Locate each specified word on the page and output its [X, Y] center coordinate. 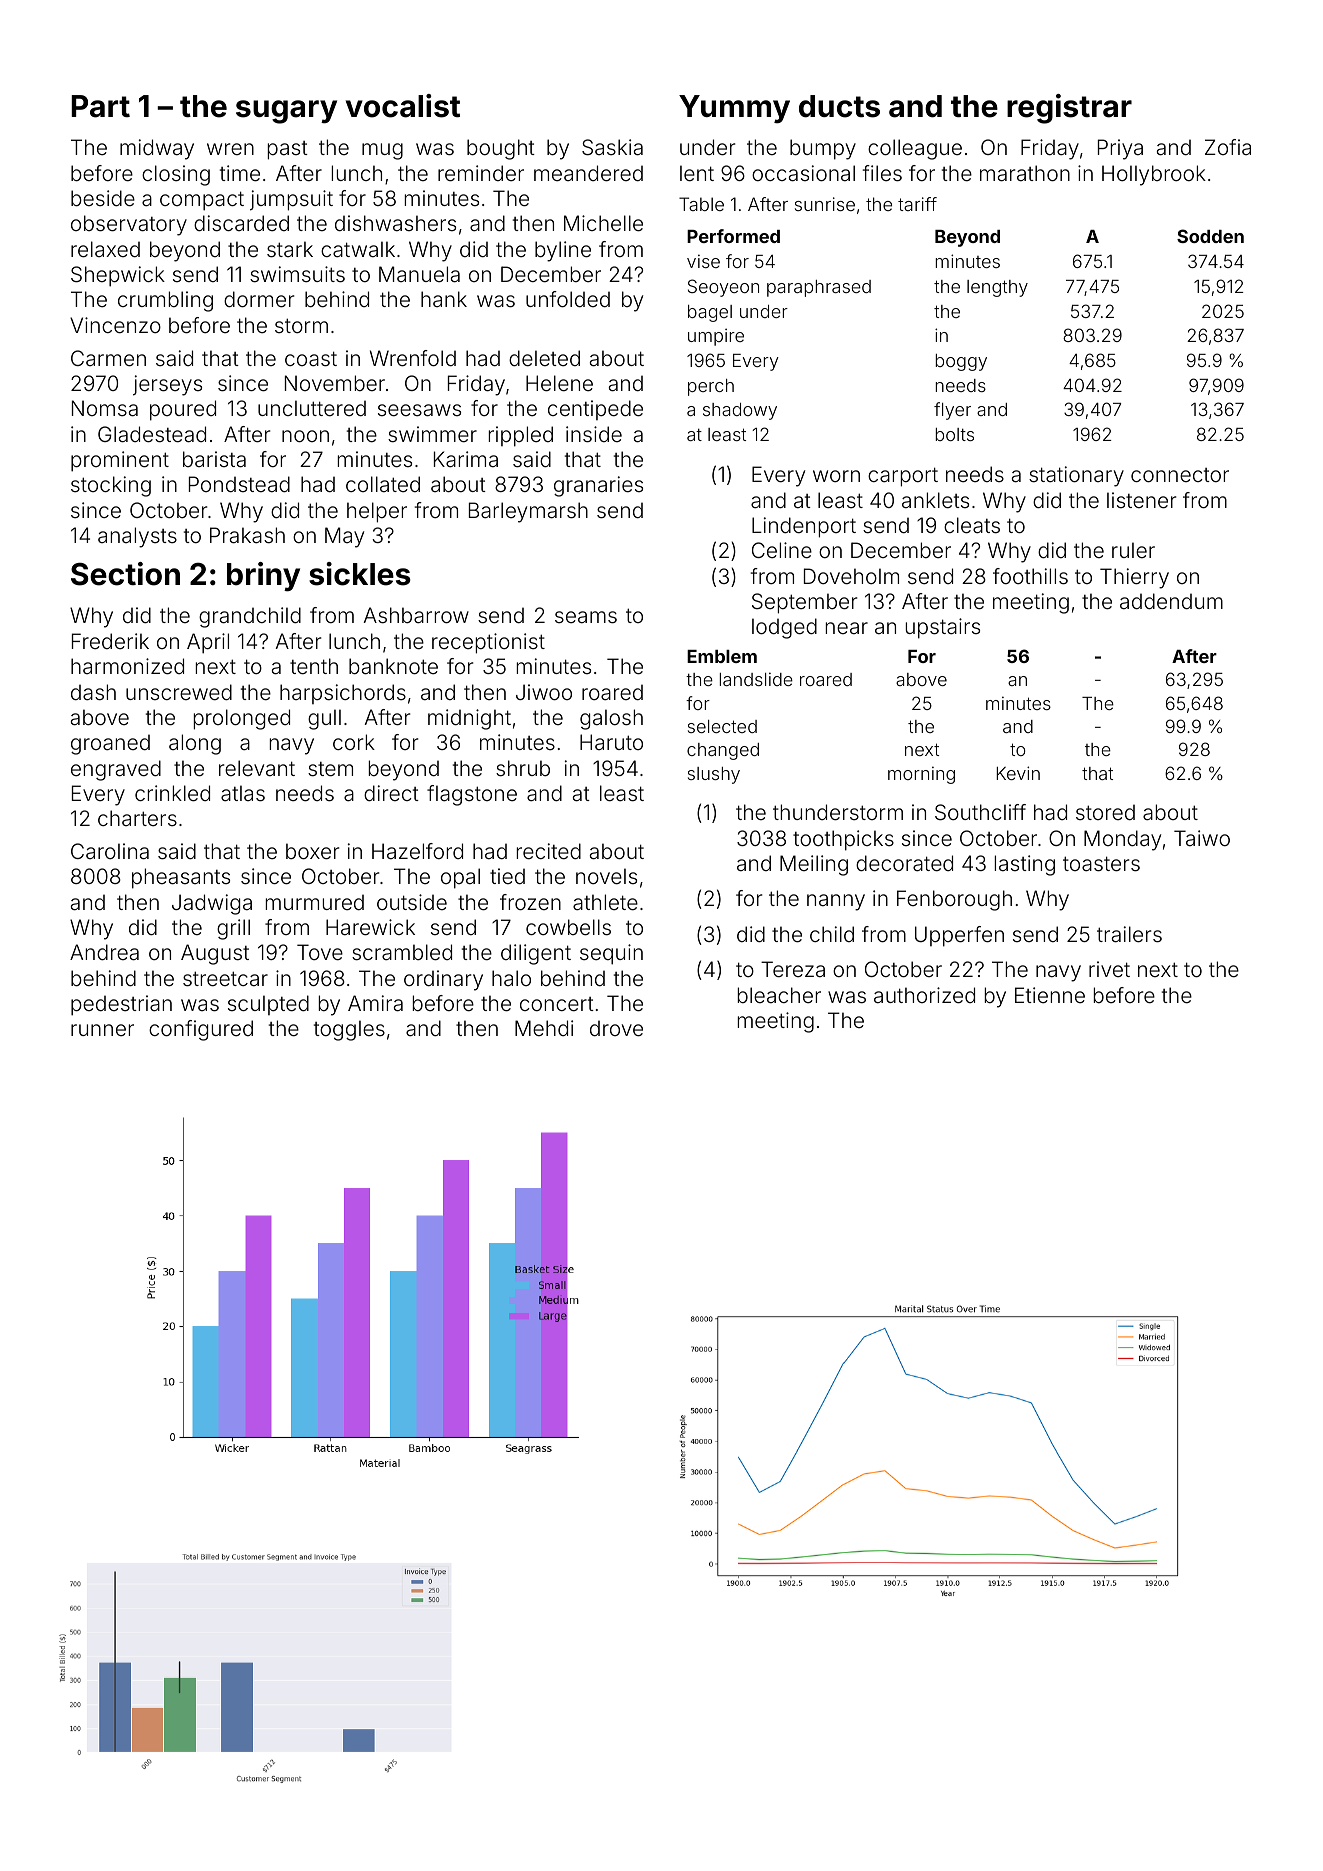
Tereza [793, 969]
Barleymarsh [528, 512]
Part [100, 106]
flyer [952, 411]
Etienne [1050, 995]
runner [102, 1030]
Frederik [110, 641]
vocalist [403, 106]
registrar [1069, 109]
